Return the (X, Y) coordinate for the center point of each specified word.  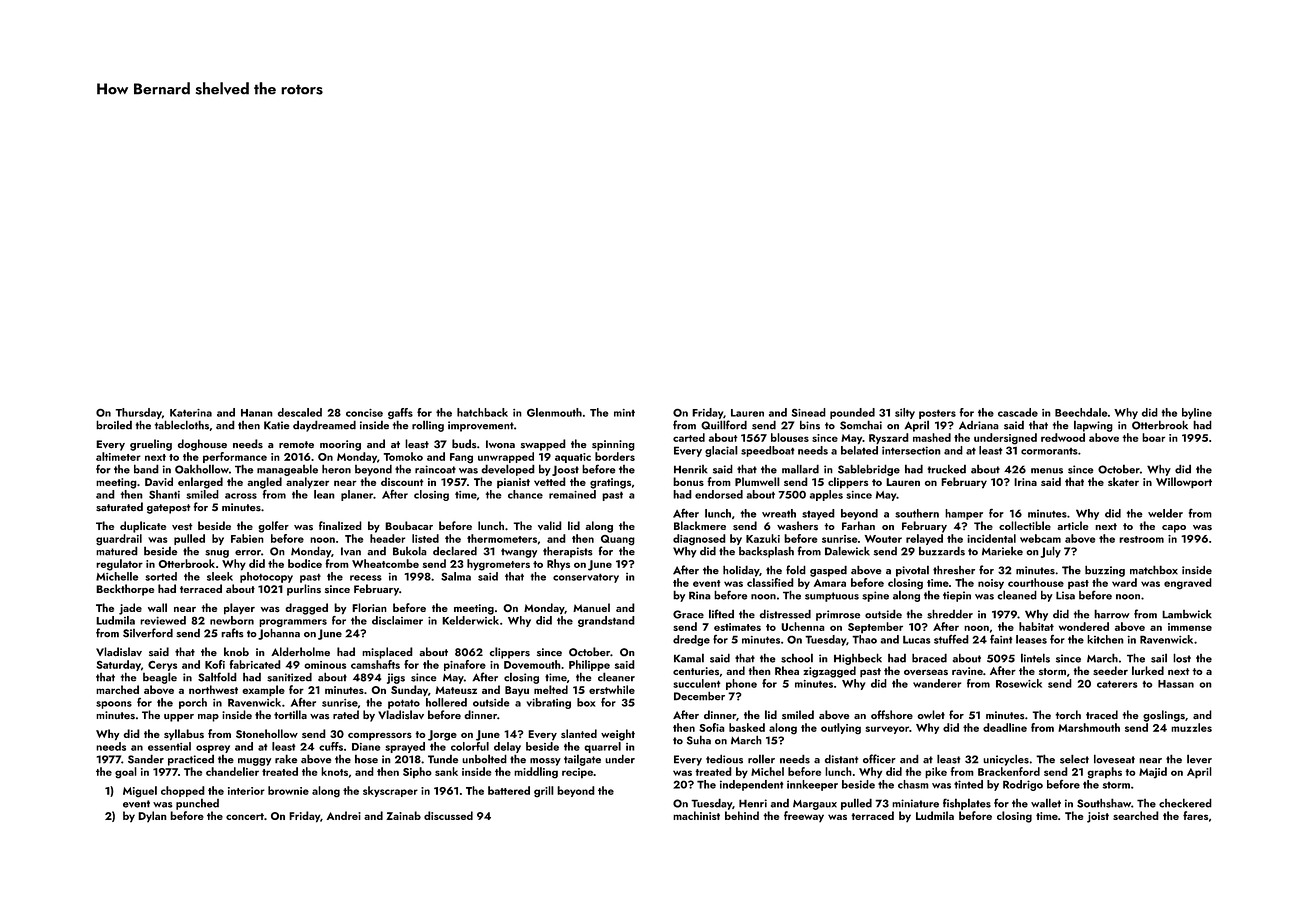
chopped (183, 791)
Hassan (1176, 684)
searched (1136, 815)
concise (364, 413)
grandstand (606, 621)
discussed (448, 815)
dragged (306, 609)
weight (618, 735)
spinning (613, 445)
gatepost (169, 509)
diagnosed (699, 540)
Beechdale (1081, 412)
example (263, 691)
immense (1190, 627)
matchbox (1154, 570)
